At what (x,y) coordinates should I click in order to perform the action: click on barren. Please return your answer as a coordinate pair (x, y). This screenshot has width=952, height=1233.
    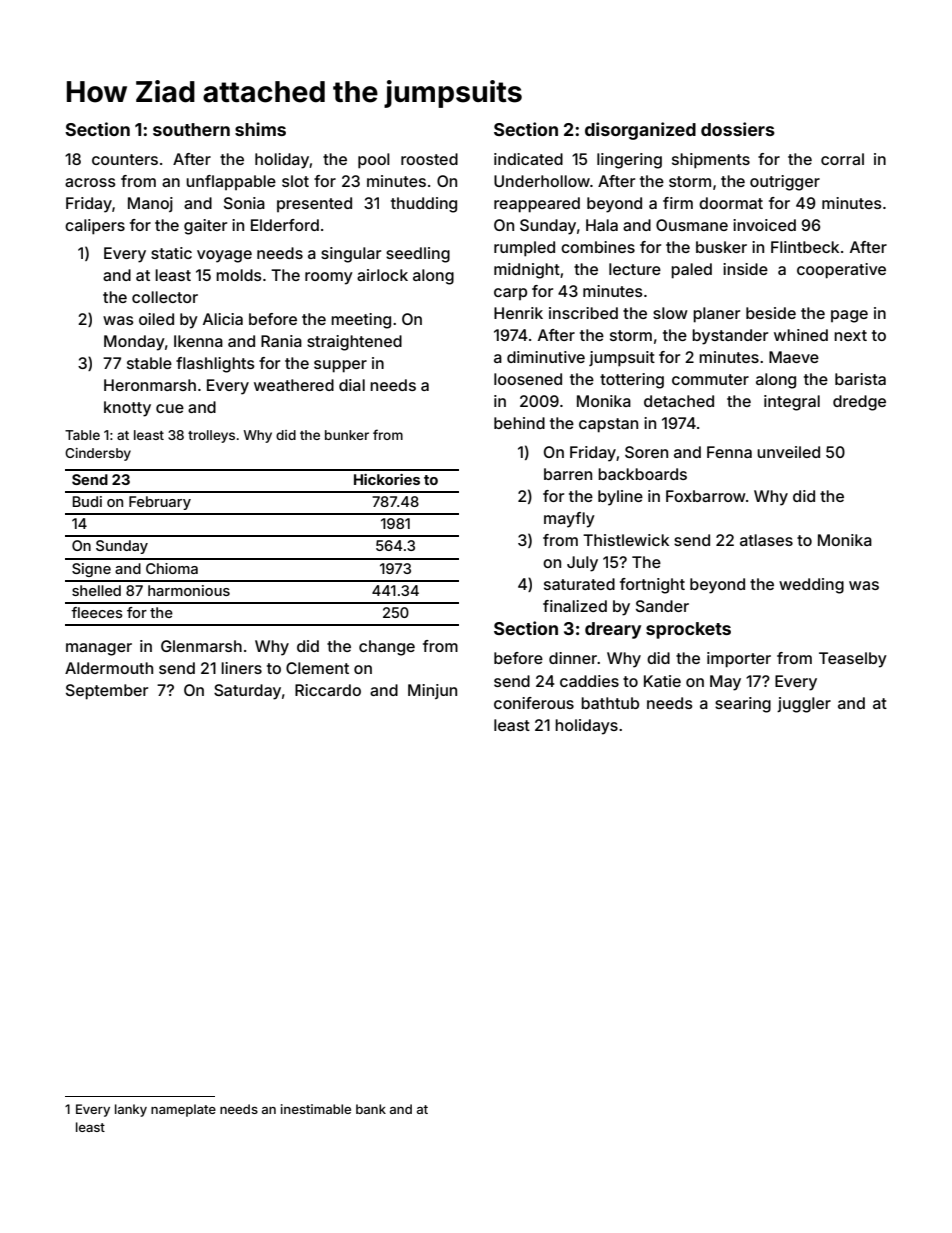
    Looking at the image, I should click on (568, 474).
